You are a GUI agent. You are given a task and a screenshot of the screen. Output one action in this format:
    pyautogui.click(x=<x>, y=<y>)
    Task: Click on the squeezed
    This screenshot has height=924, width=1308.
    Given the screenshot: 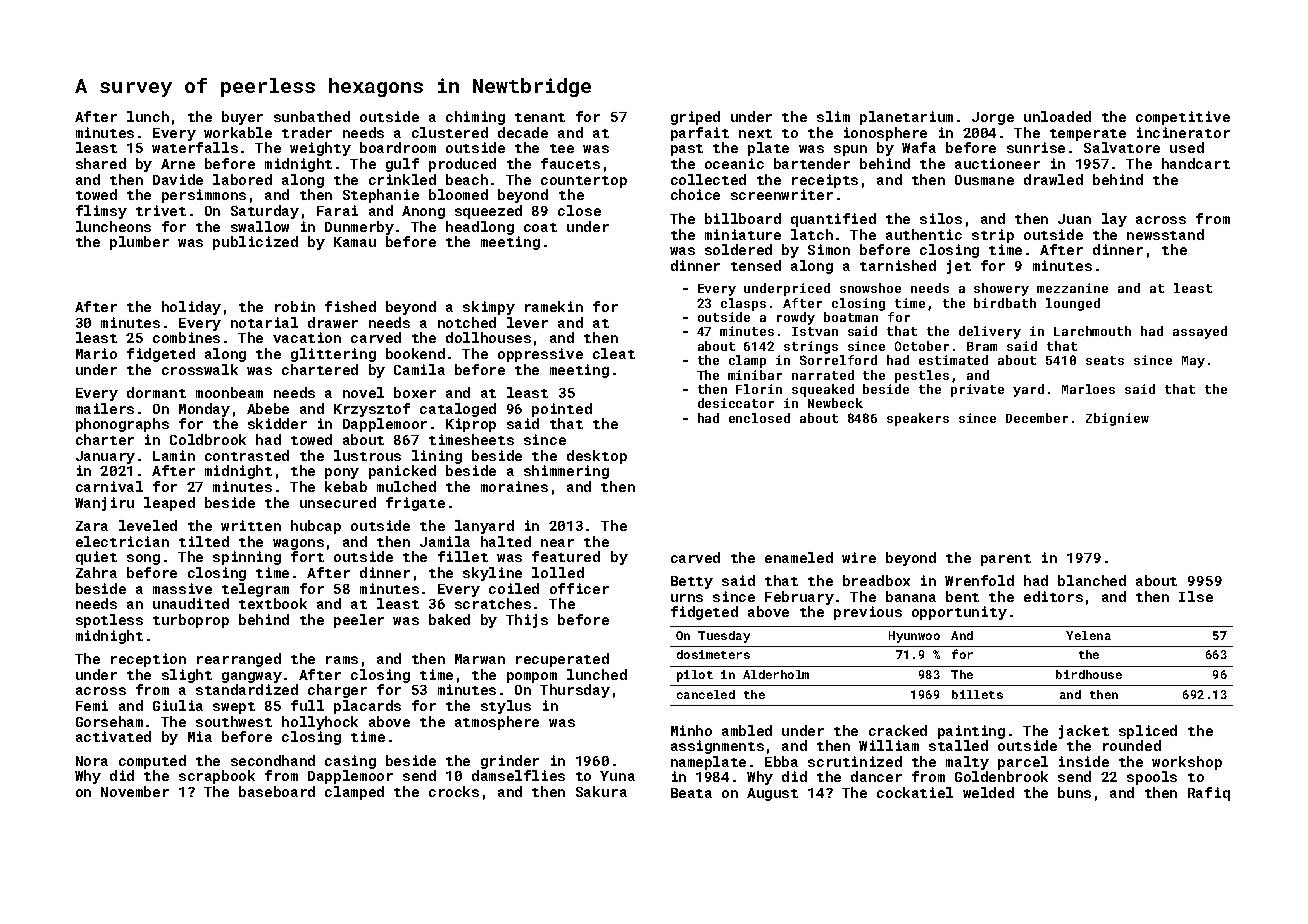 What is the action you would take?
    pyautogui.click(x=488, y=212)
